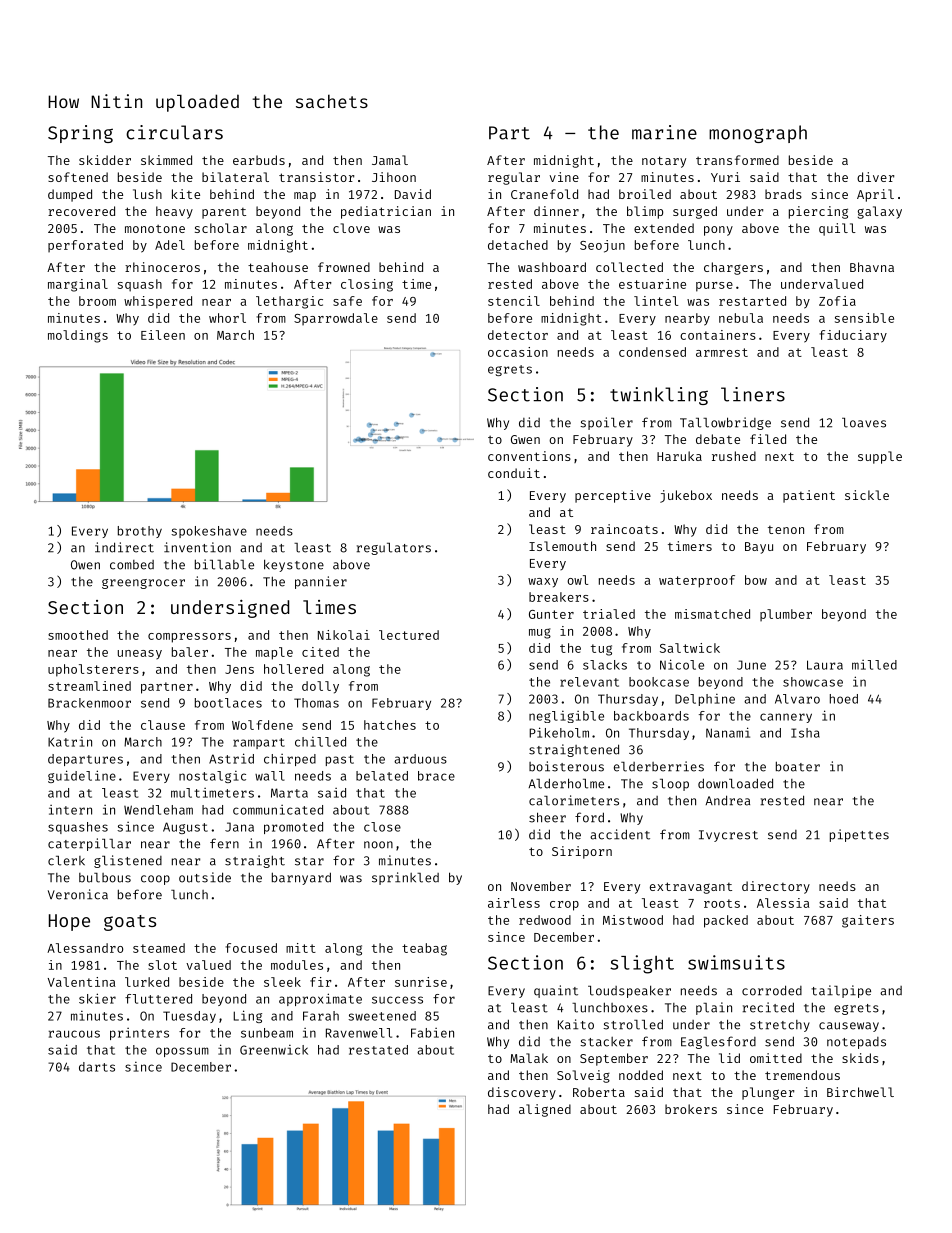 The height and width of the page is (1233, 952). Describe the element at coordinates (758, 134) in the page. I see `monograph` at that location.
